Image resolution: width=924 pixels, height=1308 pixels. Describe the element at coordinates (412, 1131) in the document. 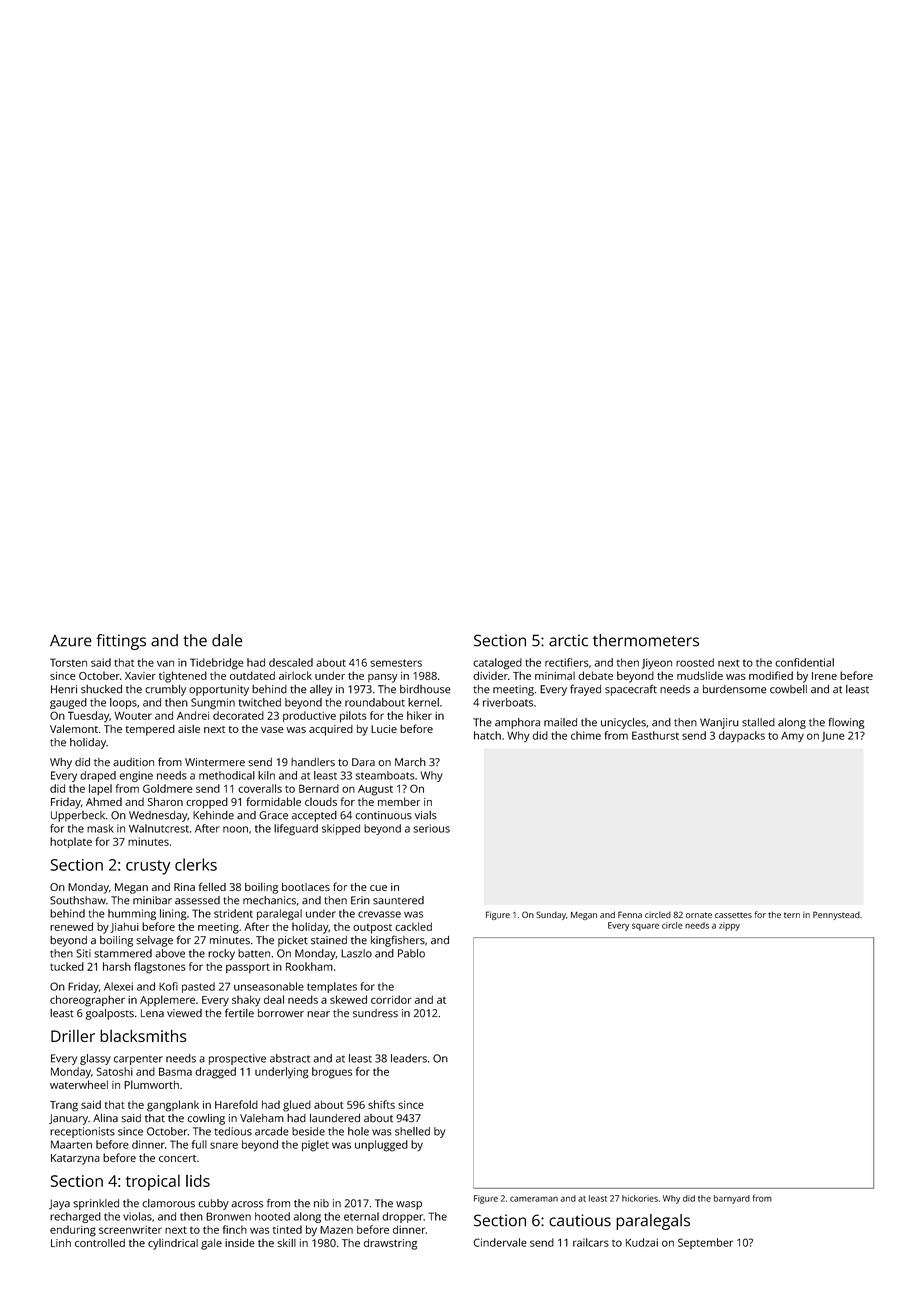

I see `shelled` at that location.
